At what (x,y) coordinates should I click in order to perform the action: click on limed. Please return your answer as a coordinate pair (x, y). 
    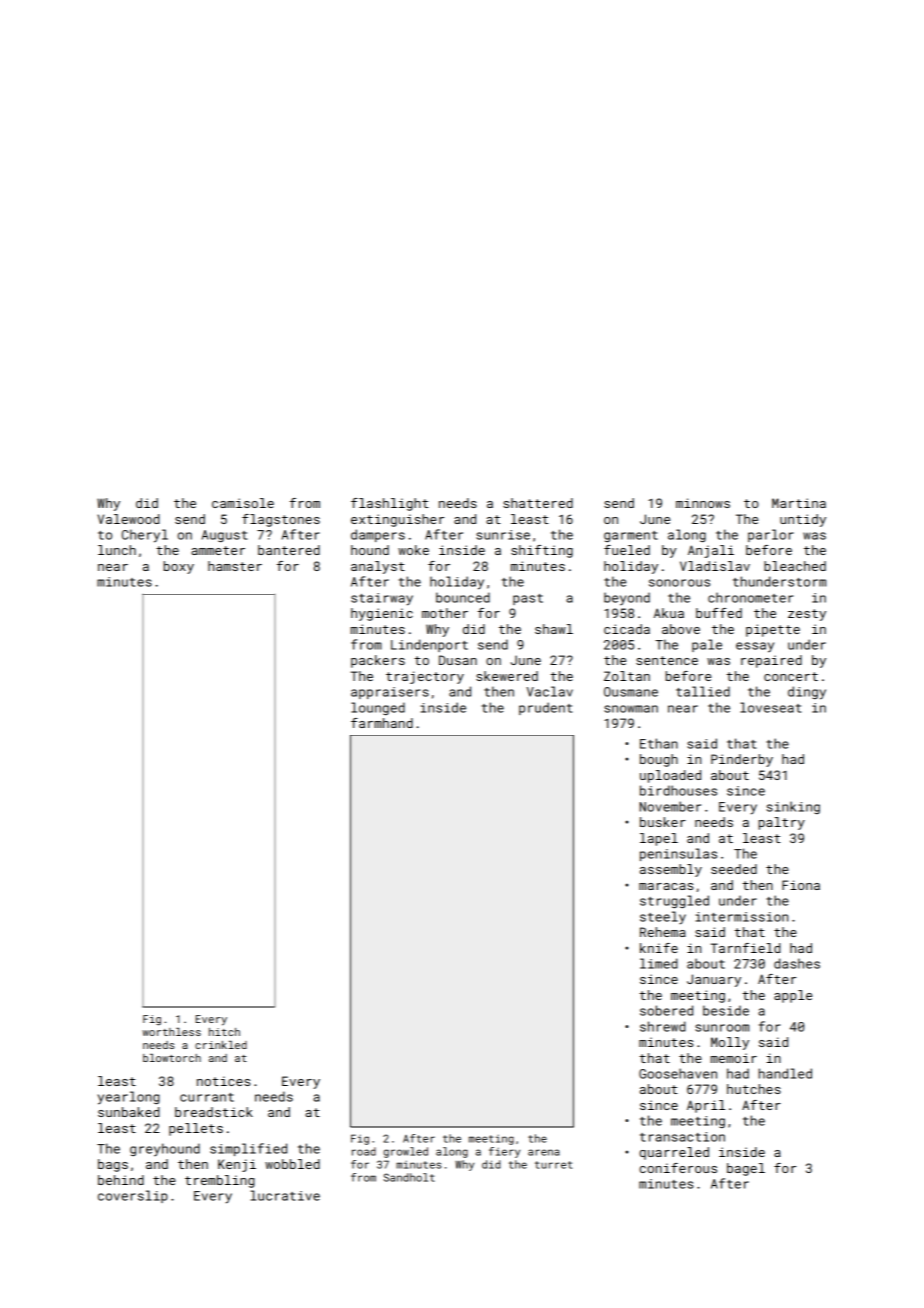
    Looking at the image, I should click on (659, 963).
